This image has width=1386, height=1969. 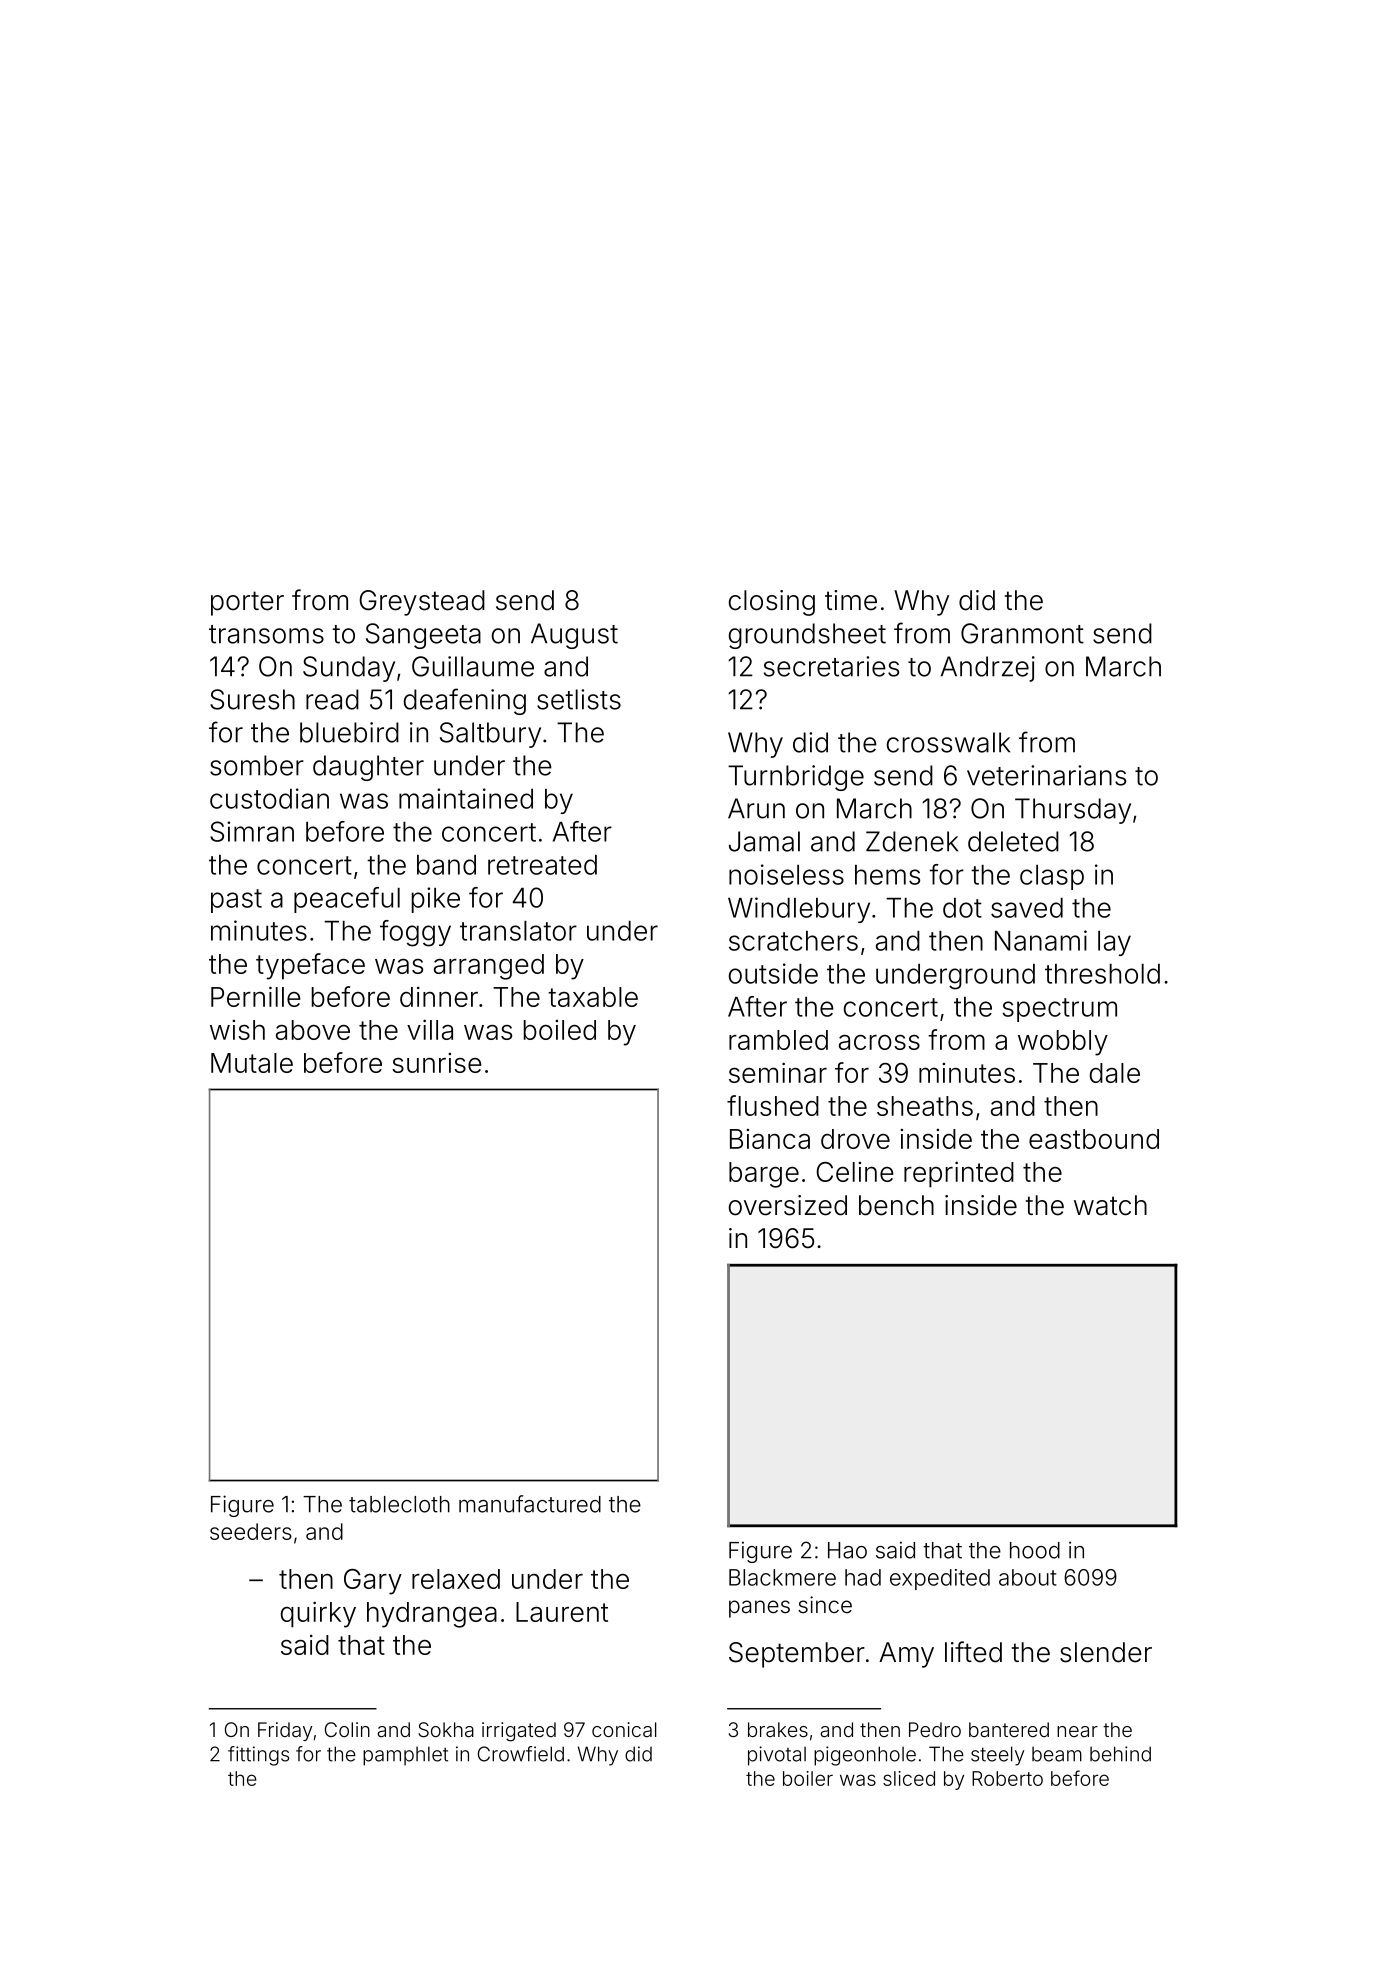 I want to click on conical, so click(x=624, y=1729).
